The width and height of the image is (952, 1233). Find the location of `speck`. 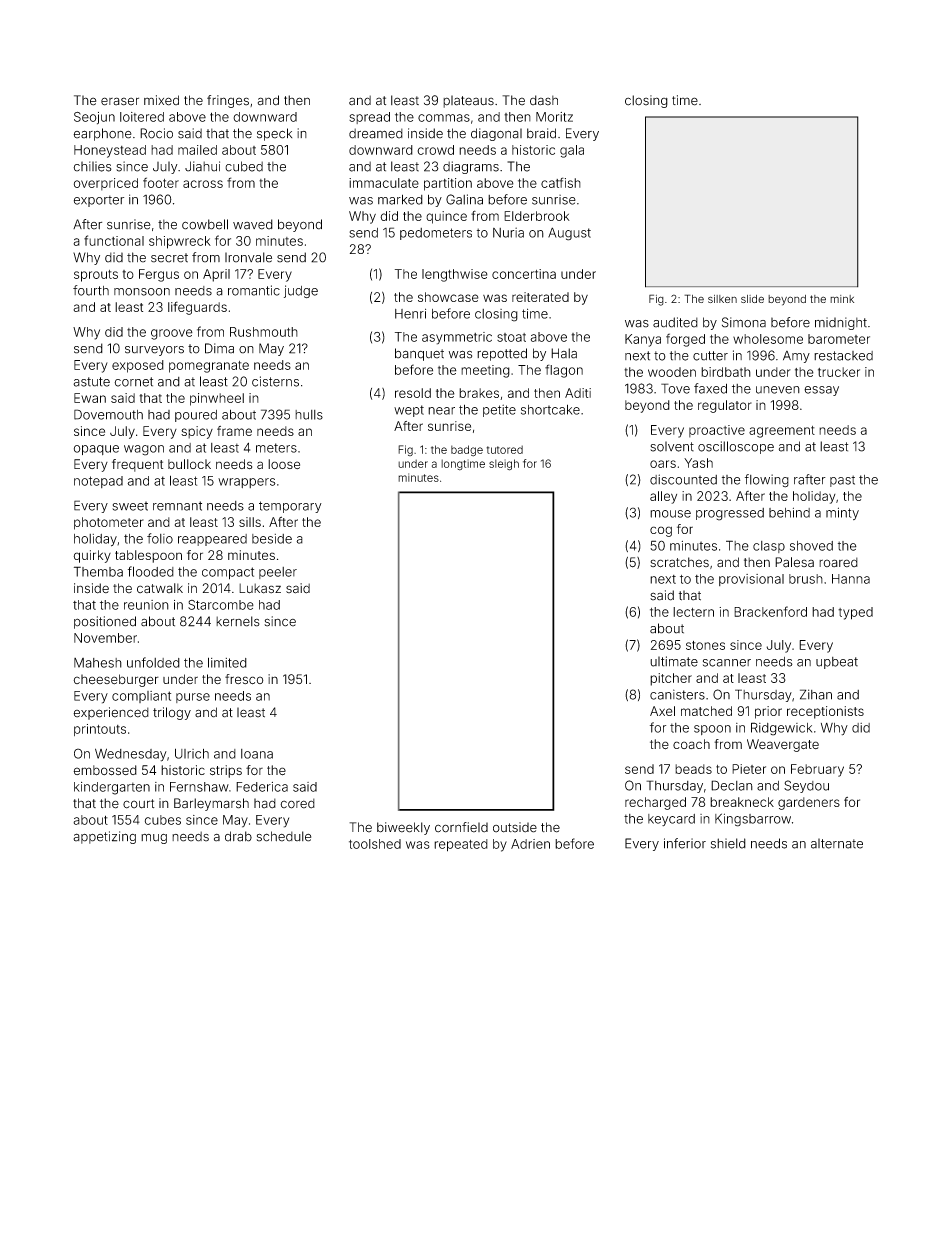

speck is located at coordinates (274, 134).
